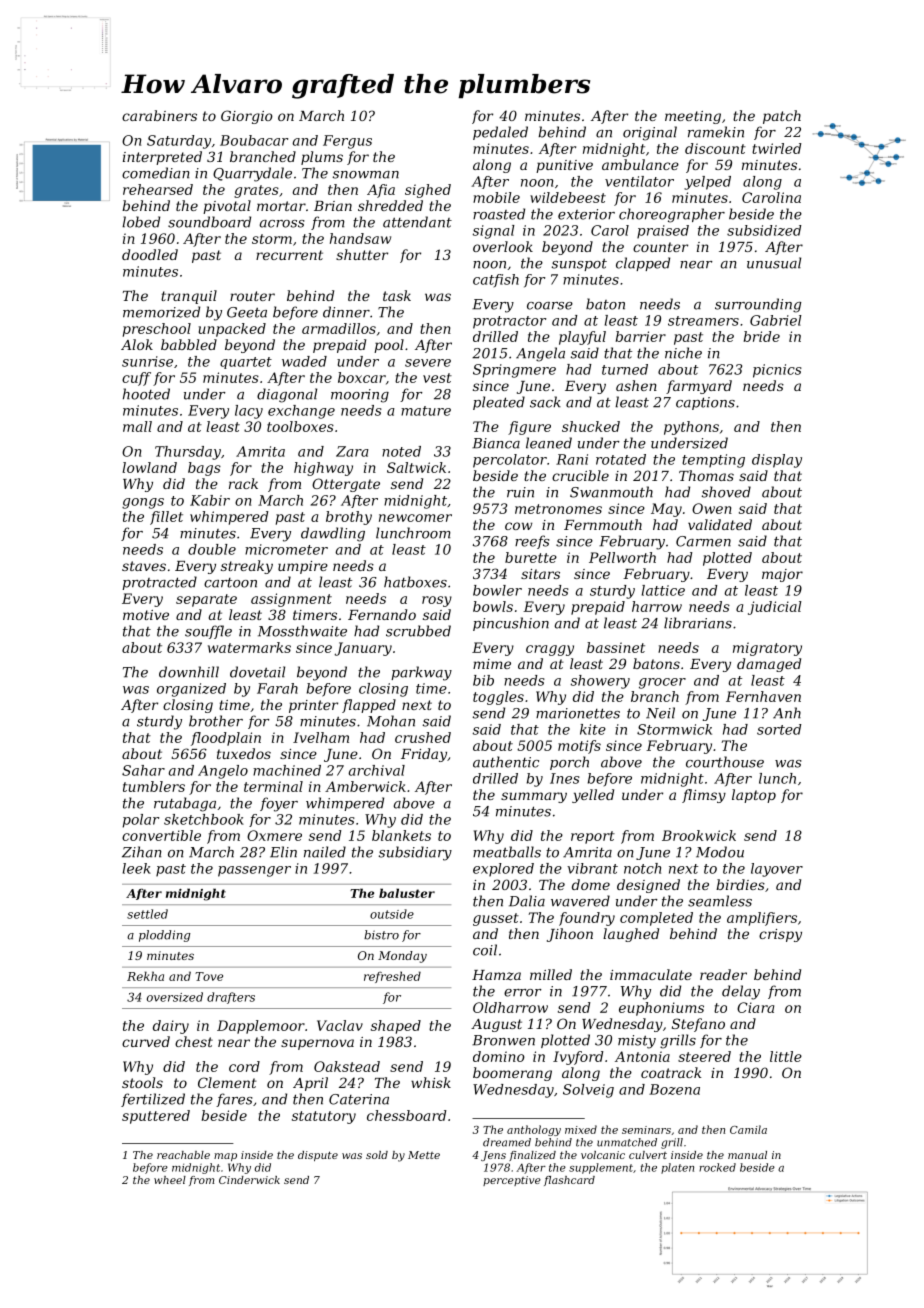 The width and height of the screenshot is (924, 1308). What do you see at coordinates (391, 721) in the screenshot?
I see `Mohan` at bounding box center [391, 721].
